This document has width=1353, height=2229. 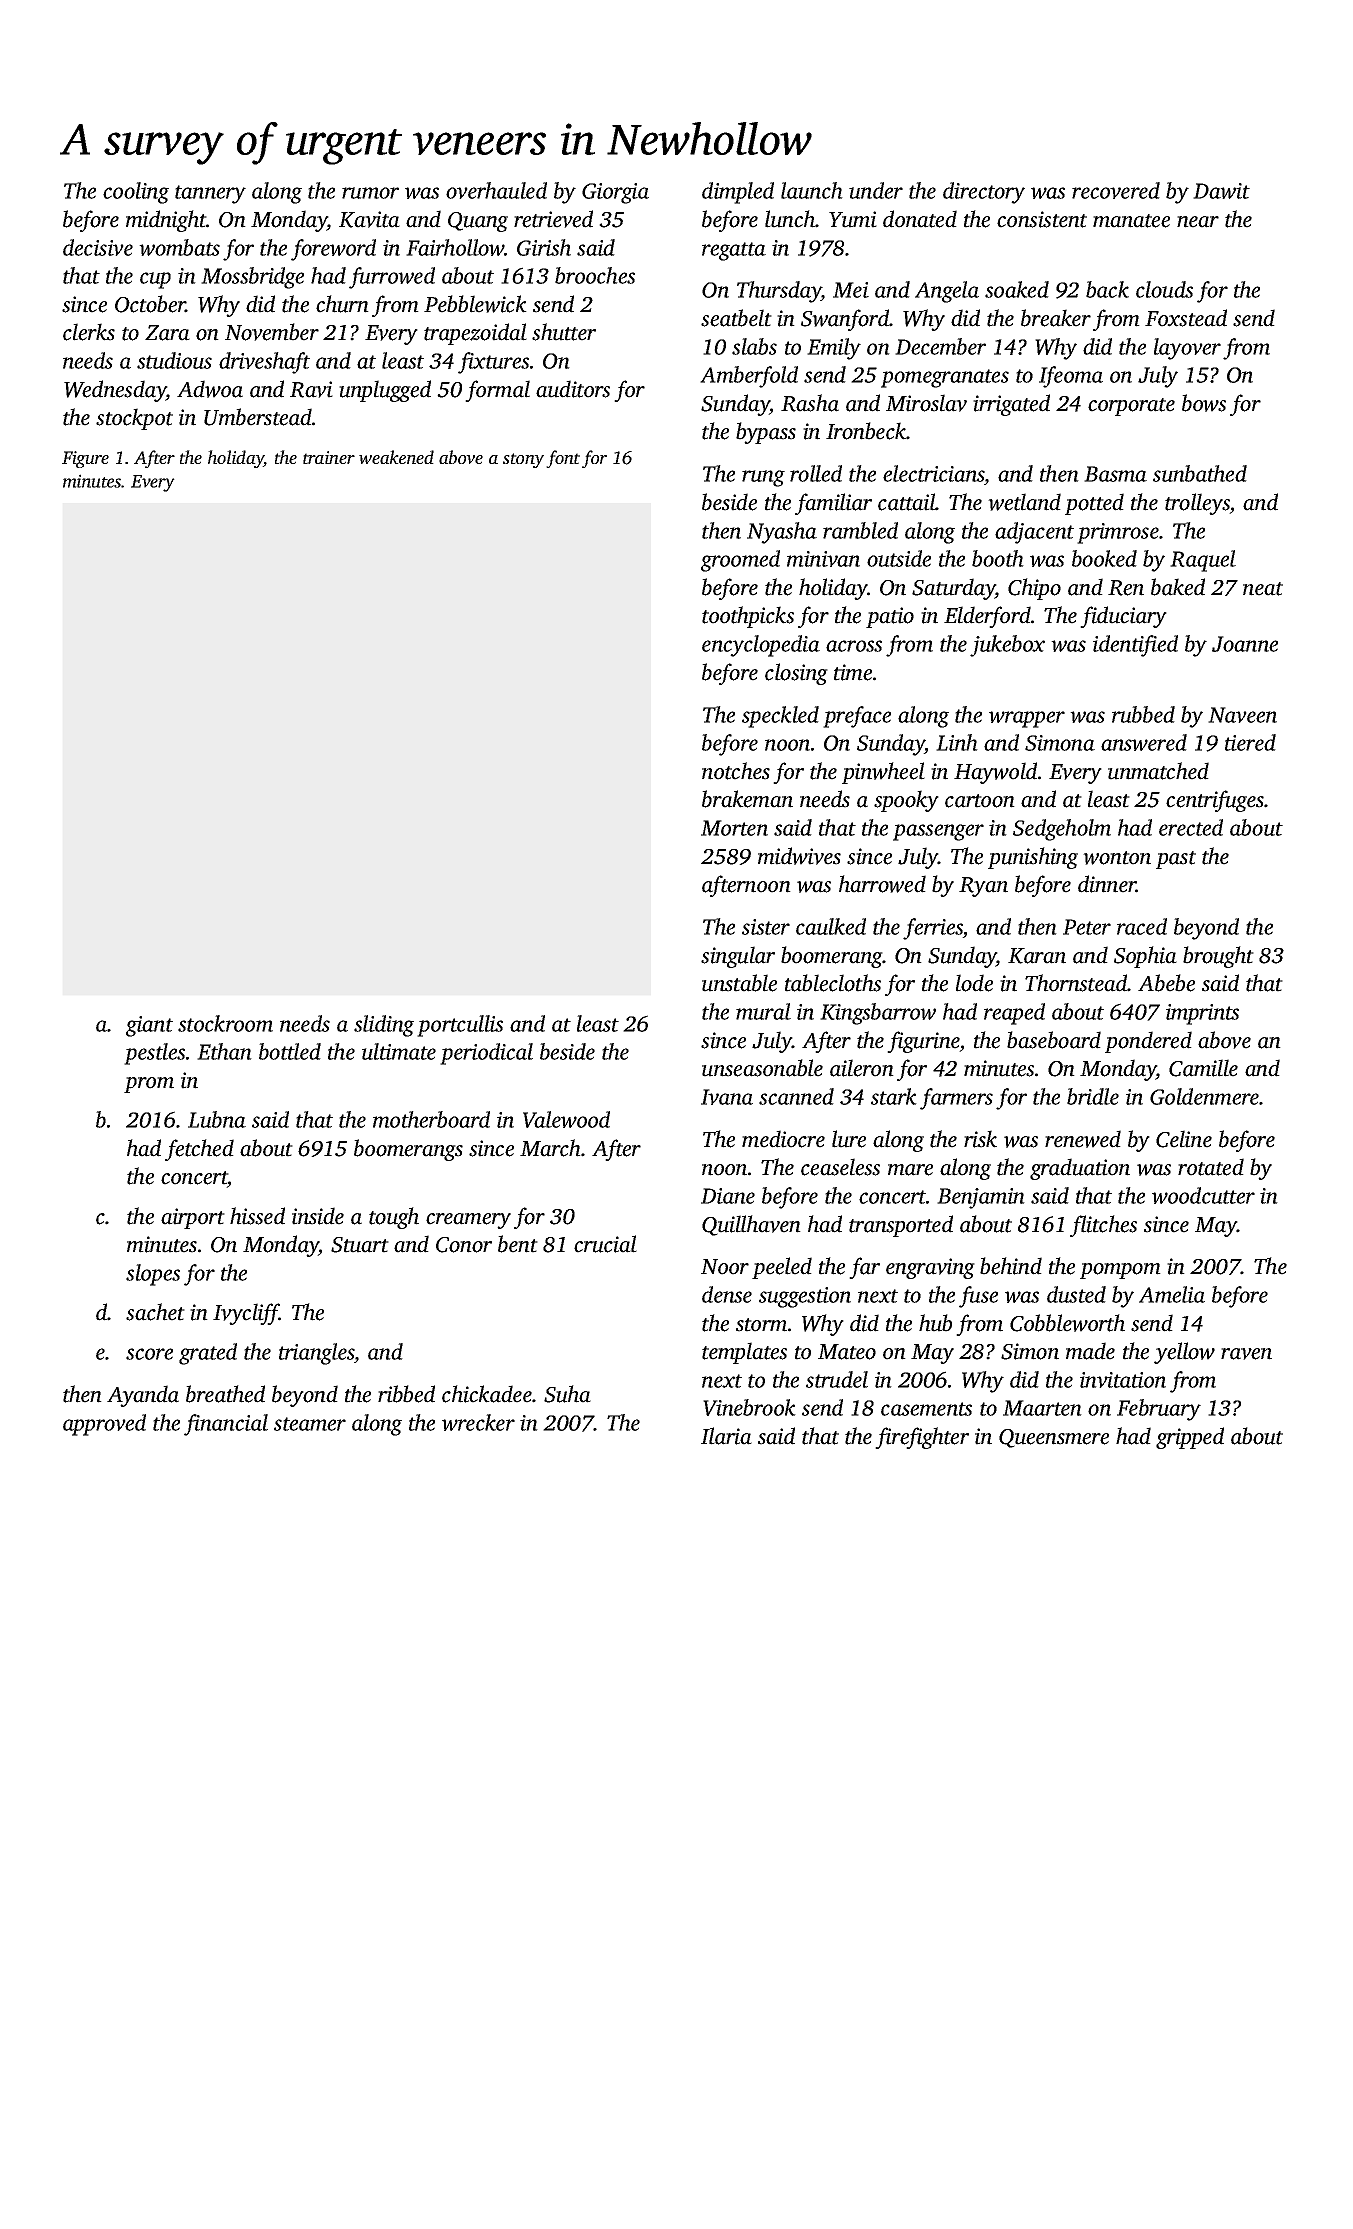 What do you see at coordinates (1246, 1354) in the document?
I see `raven` at bounding box center [1246, 1354].
